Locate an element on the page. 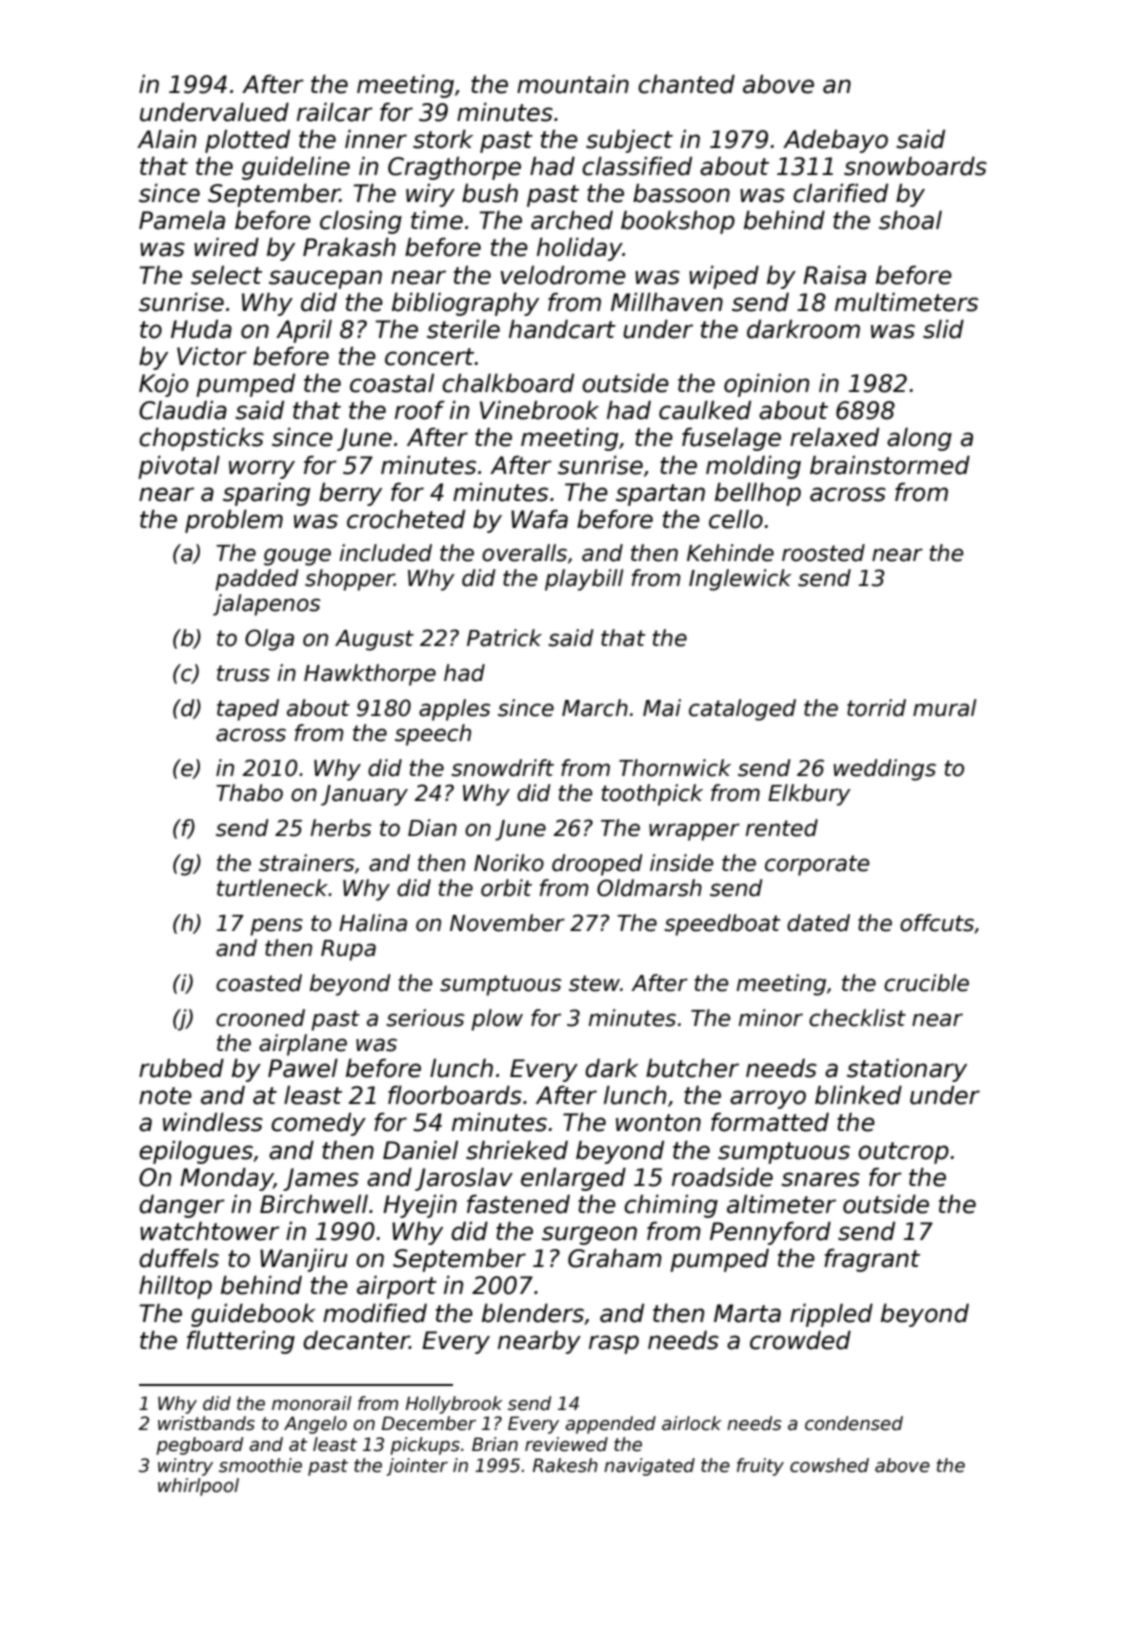  fluttering is located at coordinates (241, 1342).
